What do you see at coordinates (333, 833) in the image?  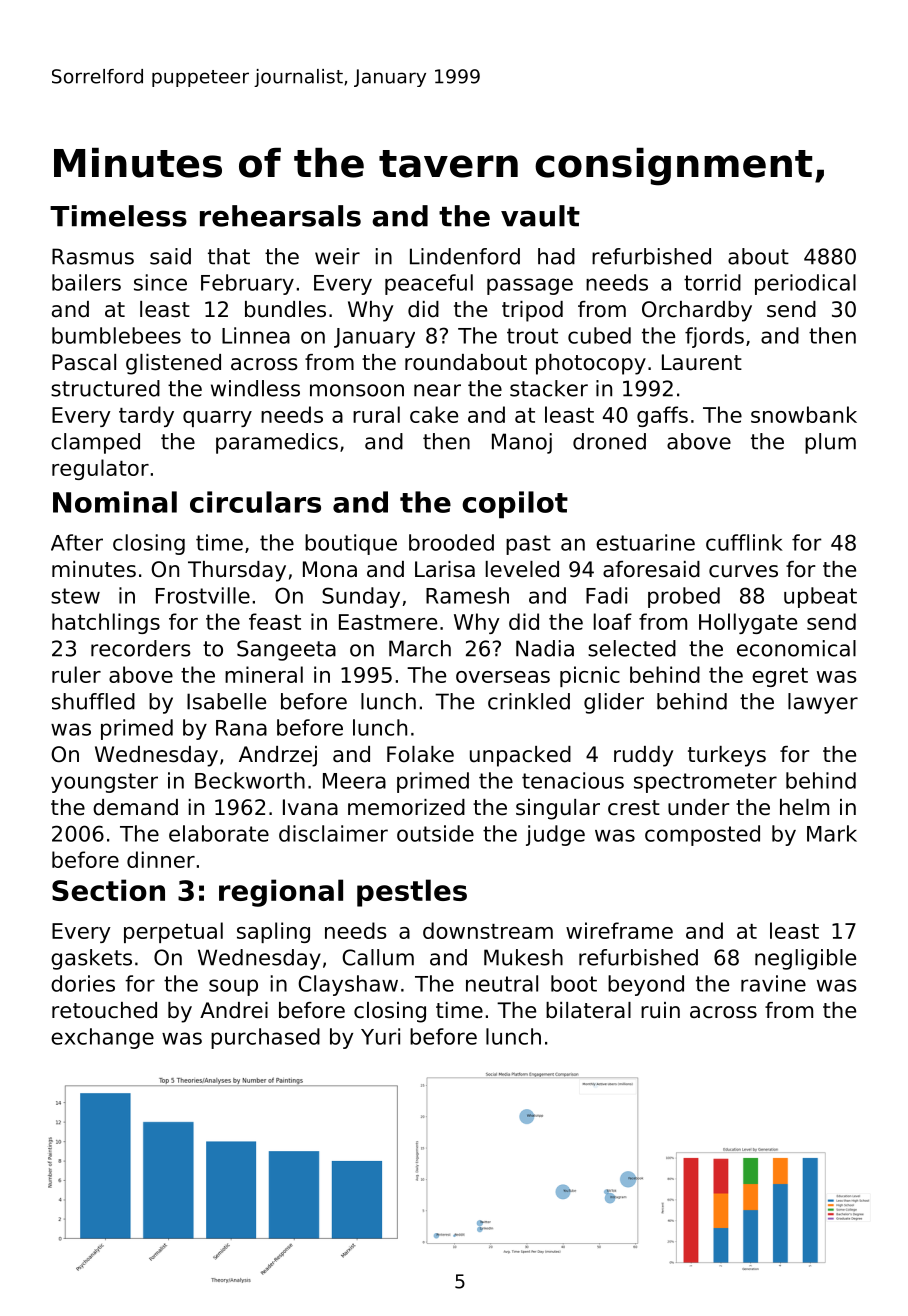 I see `disclaimer` at bounding box center [333, 833].
